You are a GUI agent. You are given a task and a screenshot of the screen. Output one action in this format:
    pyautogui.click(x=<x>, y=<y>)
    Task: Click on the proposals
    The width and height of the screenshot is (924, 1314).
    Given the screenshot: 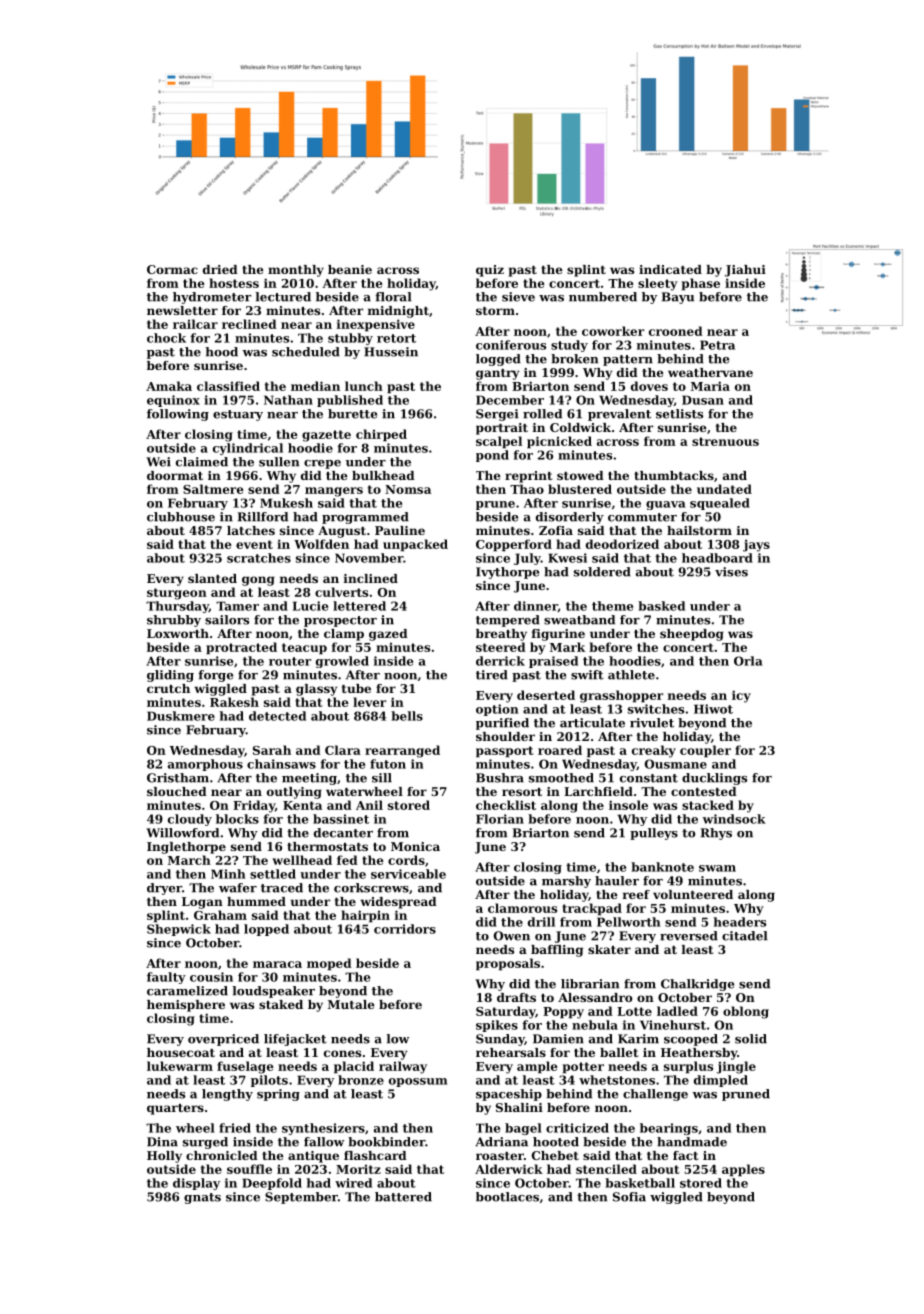 What is the action you would take?
    pyautogui.click(x=508, y=964)
